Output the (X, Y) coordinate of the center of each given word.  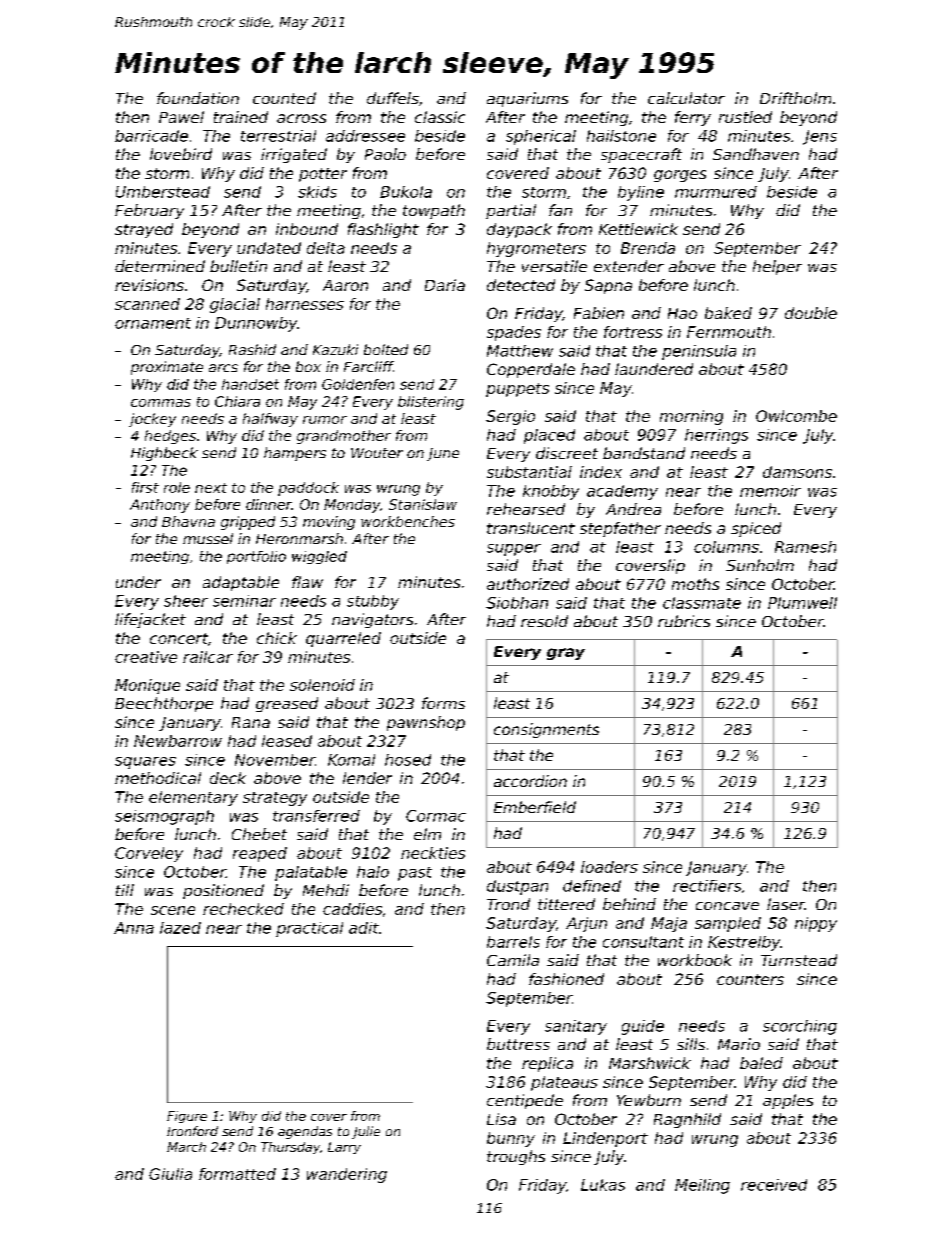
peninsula (699, 352)
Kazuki (335, 349)
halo (373, 872)
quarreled (343, 639)
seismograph (164, 817)
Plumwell (802, 603)
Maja (669, 924)
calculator (686, 98)
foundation (198, 98)
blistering (431, 403)
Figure (187, 1117)
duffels (393, 98)
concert (179, 638)
